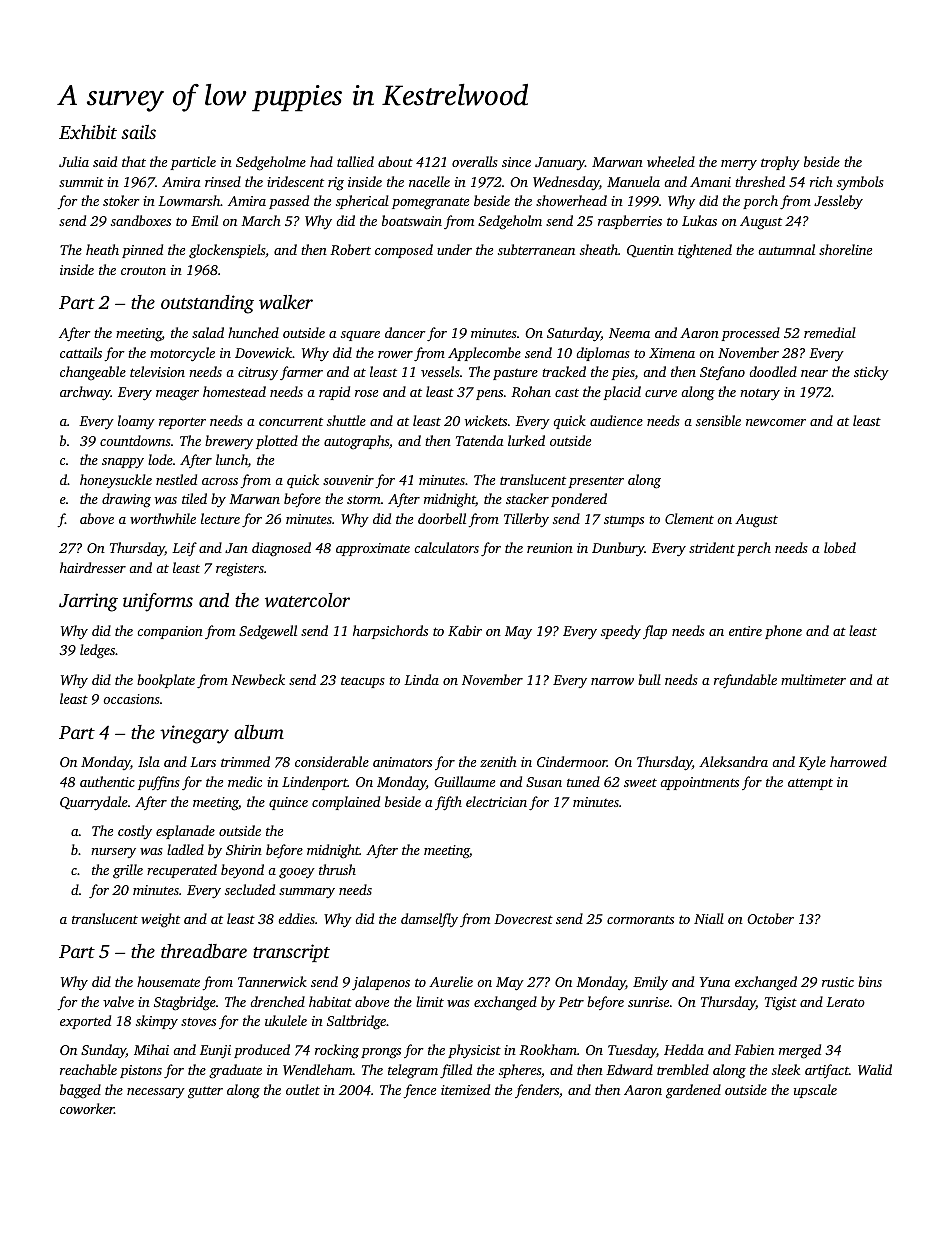  What do you see at coordinates (87, 1108) in the screenshot?
I see `coworker` at bounding box center [87, 1108].
